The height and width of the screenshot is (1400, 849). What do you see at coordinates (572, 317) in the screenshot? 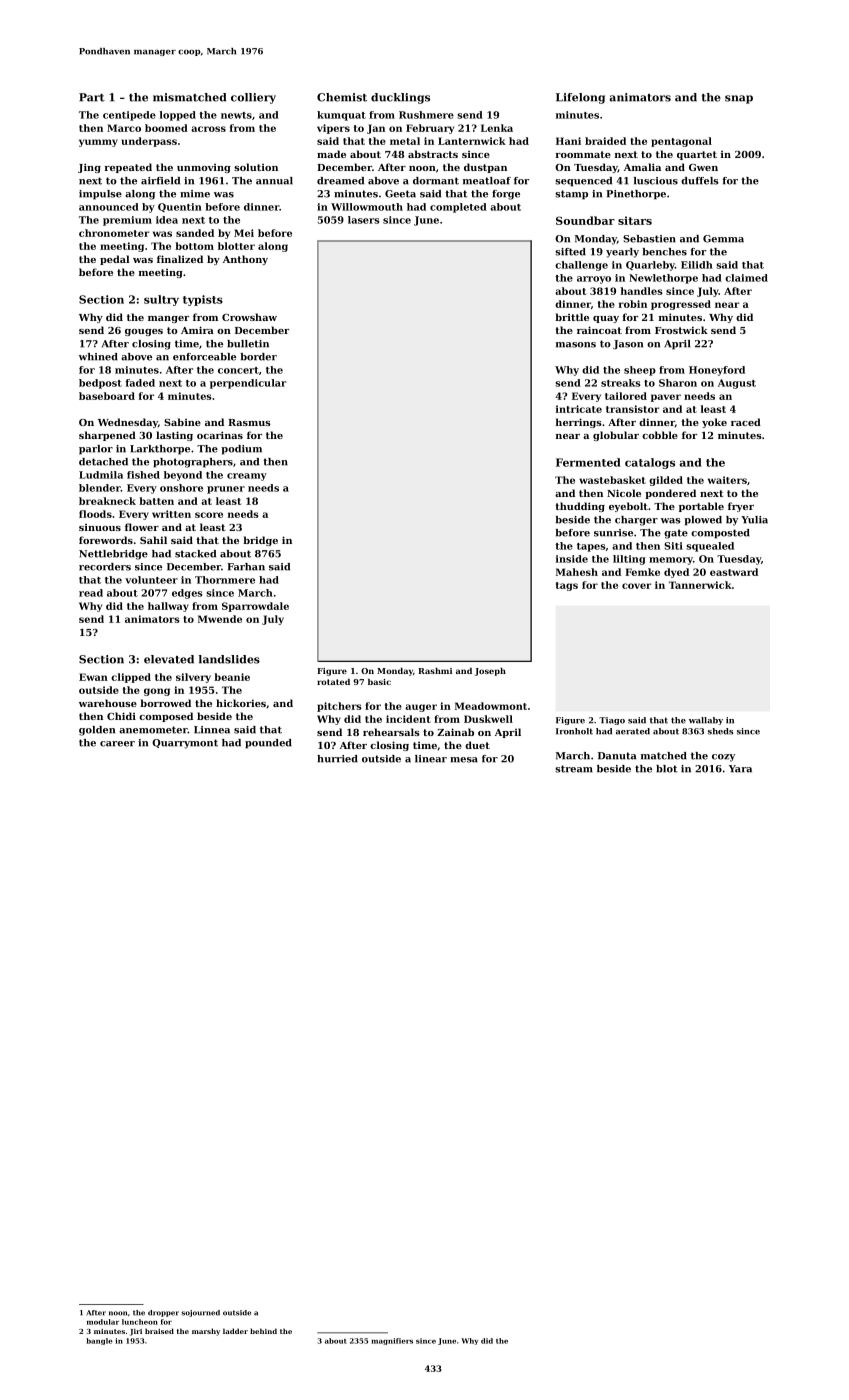
I see `brittle` at bounding box center [572, 317].
